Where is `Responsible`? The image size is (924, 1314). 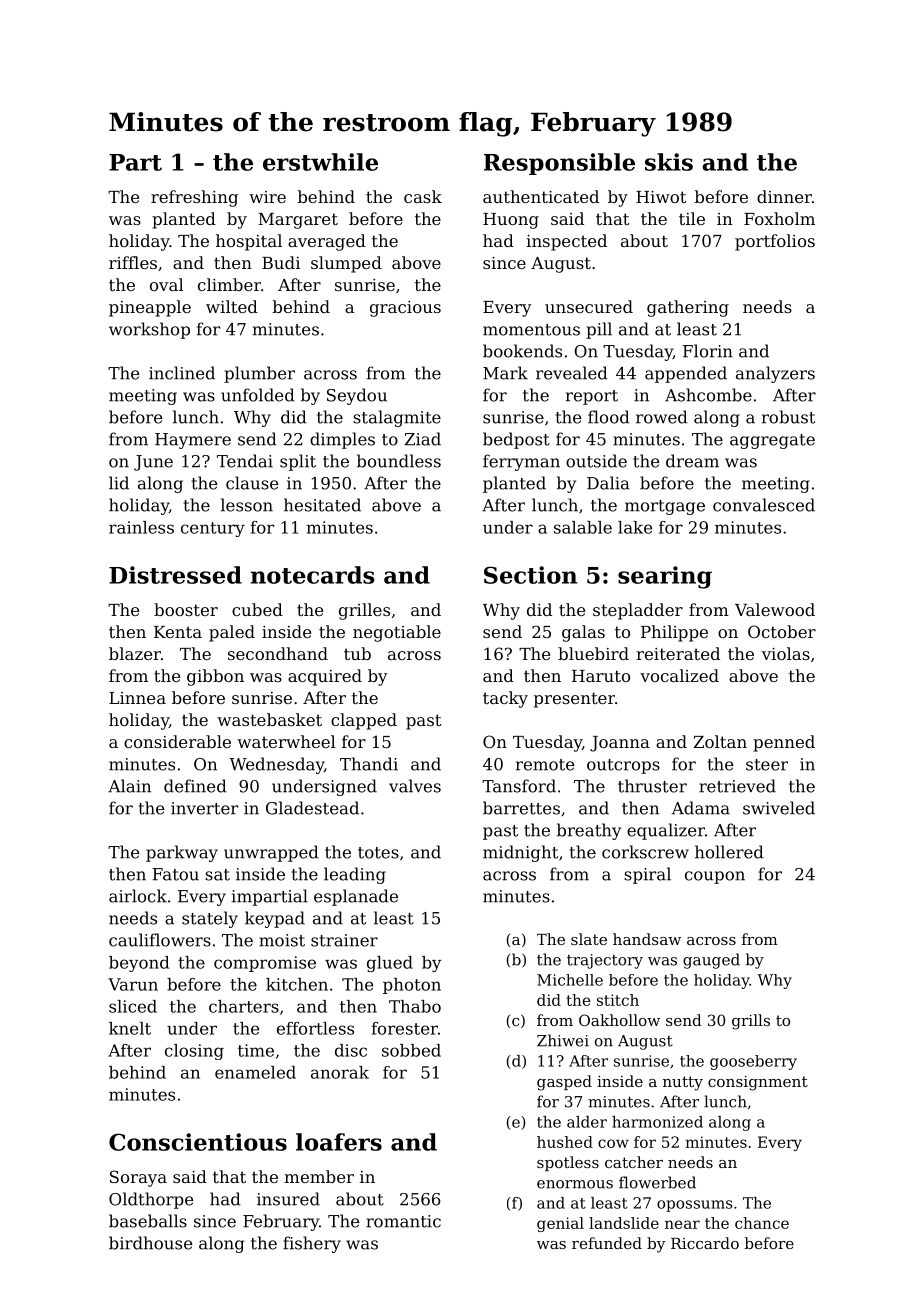
Responsible is located at coordinates (559, 164).
